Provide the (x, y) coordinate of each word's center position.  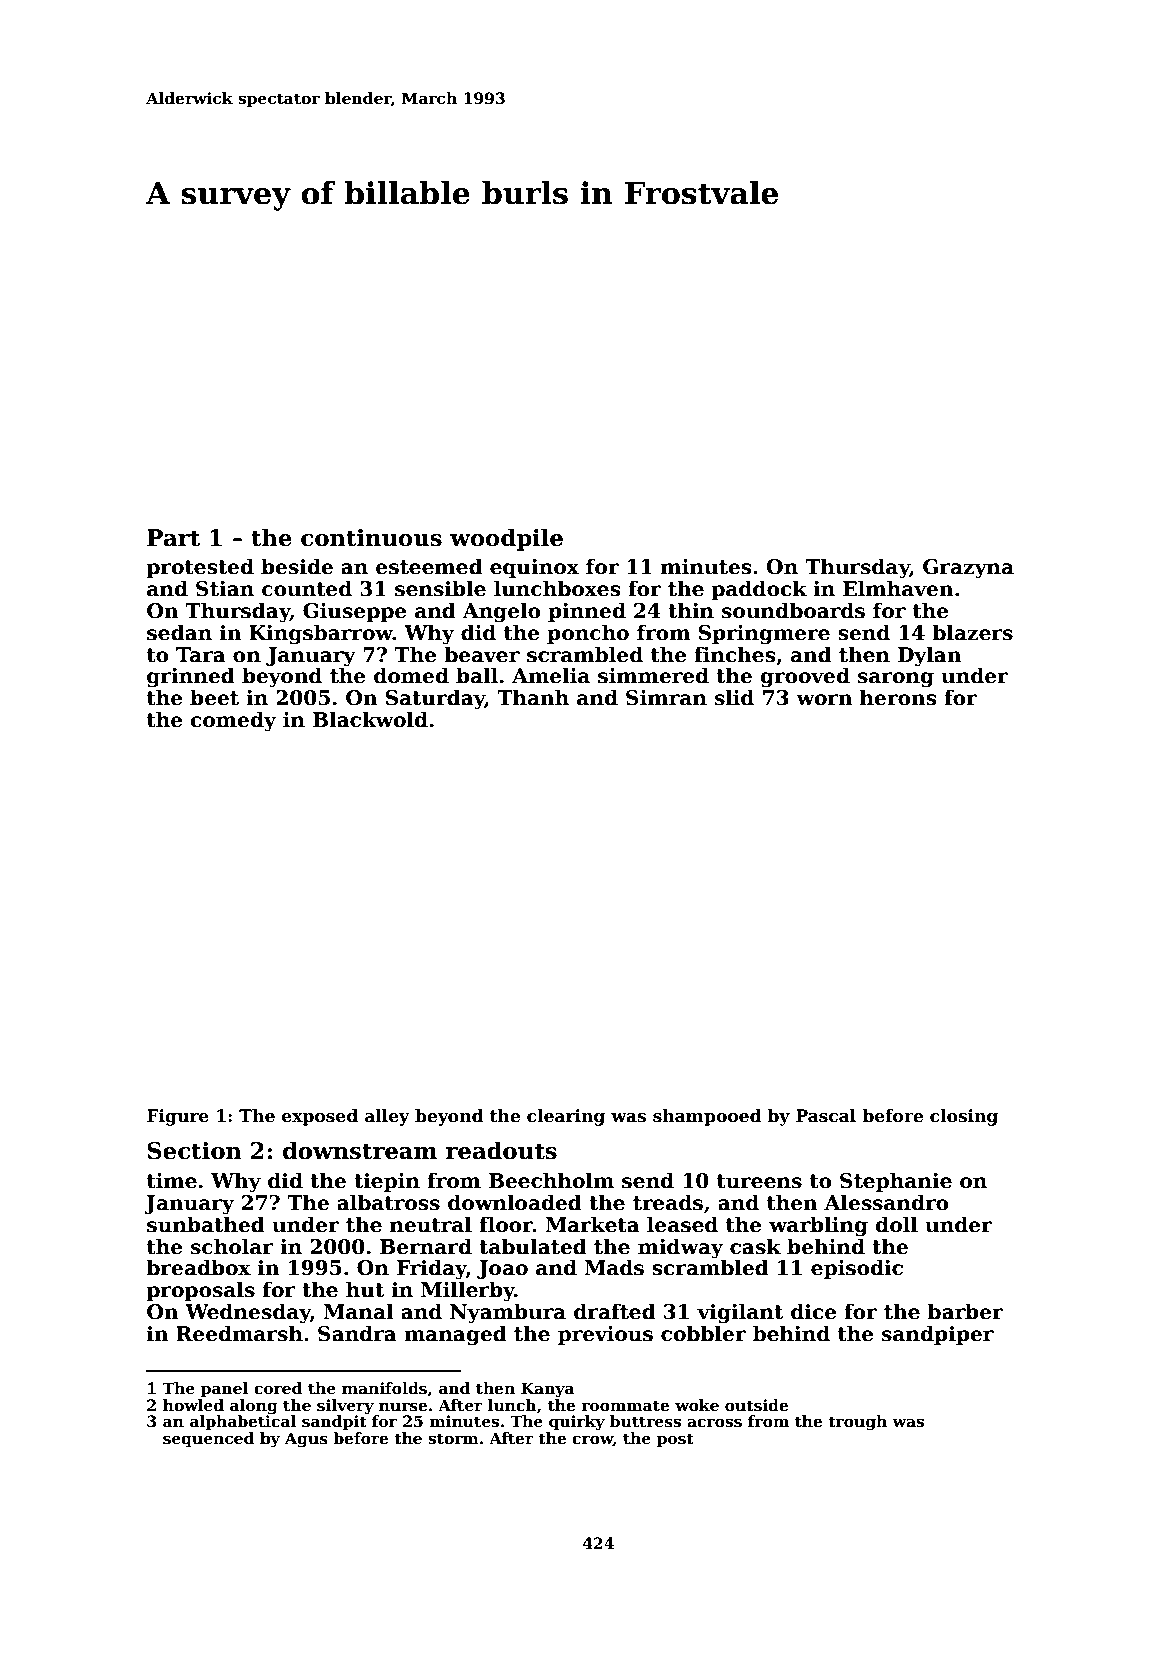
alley (387, 1117)
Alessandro (886, 1202)
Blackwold (370, 719)
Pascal (826, 1116)
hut (365, 1289)
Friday (431, 1269)
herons (898, 697)
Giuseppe (355, 612)
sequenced (208, 1439)
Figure (178, 1117)
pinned (587, 612)
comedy (233, 721)
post (675, 1440)
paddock (759, 590)
